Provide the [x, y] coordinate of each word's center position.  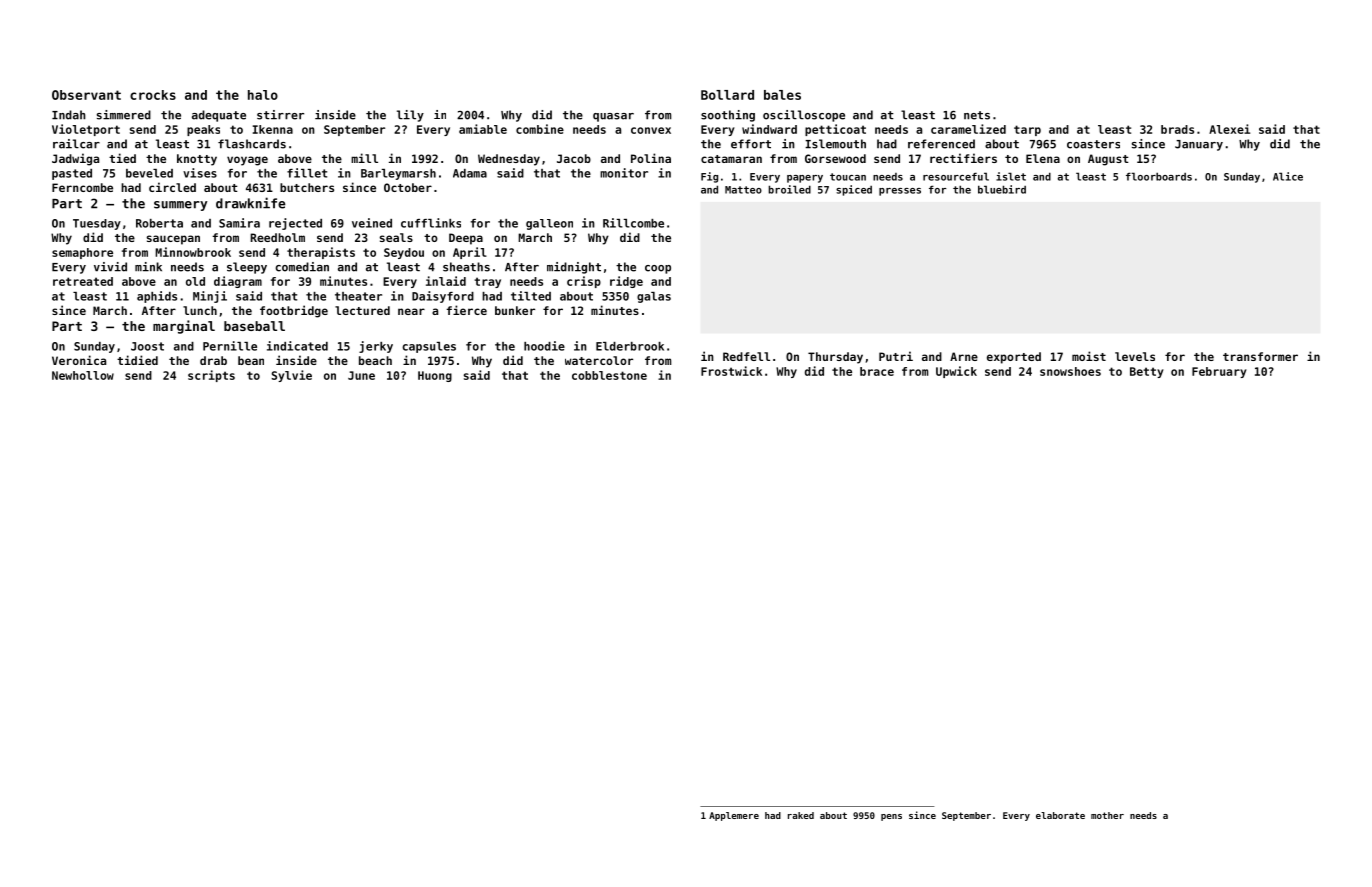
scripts [211, 376]
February [1219, 372]
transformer [1260, 356]
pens [891, 817]
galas [654, 297]
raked [801, 815]
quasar [613, 117]
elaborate [1060, 815]
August [1108, 160]
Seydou [404, 253]
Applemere [734, 816]
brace [877, 371]
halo [263, 95]
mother [1107, 815]
